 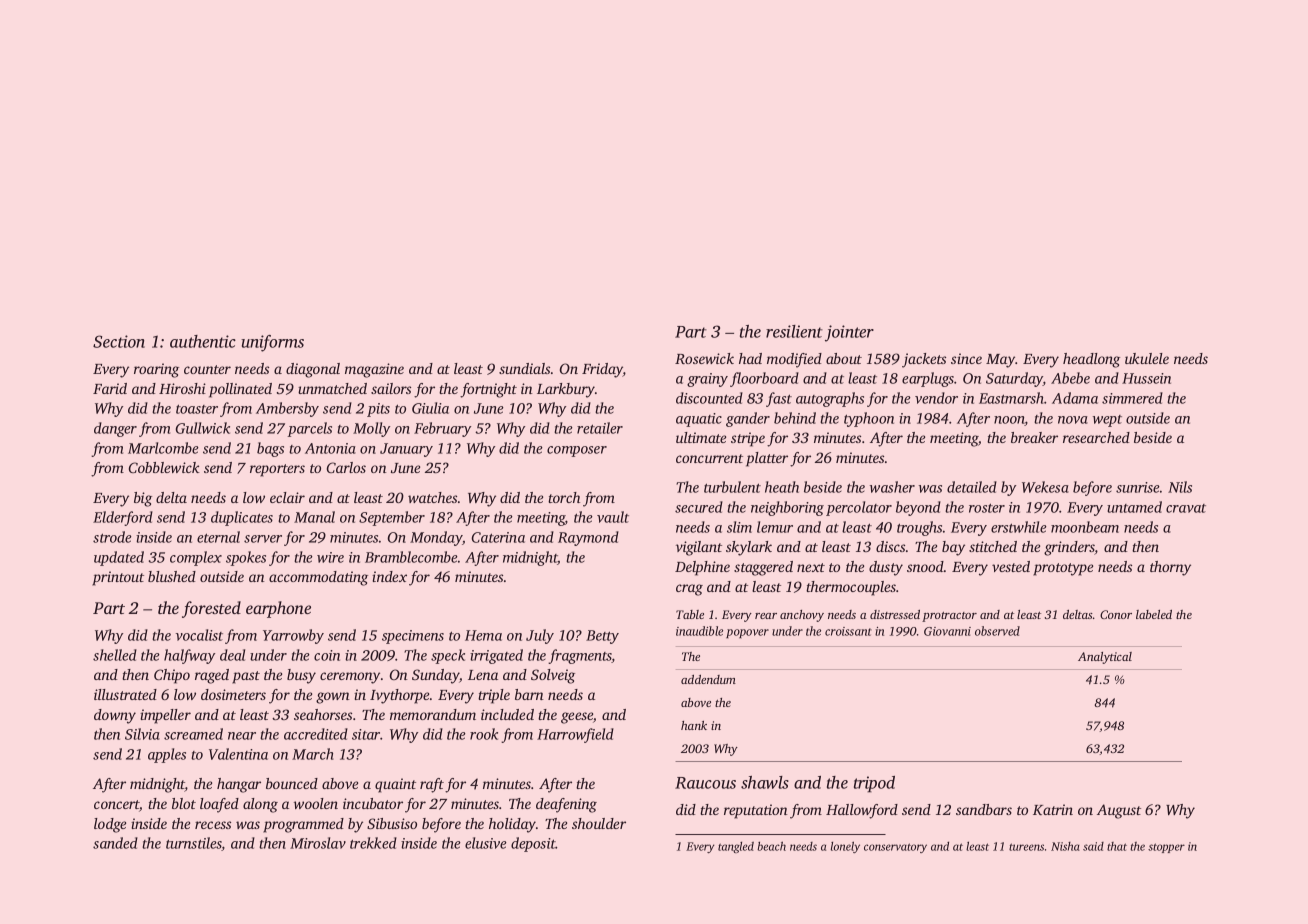 I want to click on Nils, so click(x=1180, y=487).
